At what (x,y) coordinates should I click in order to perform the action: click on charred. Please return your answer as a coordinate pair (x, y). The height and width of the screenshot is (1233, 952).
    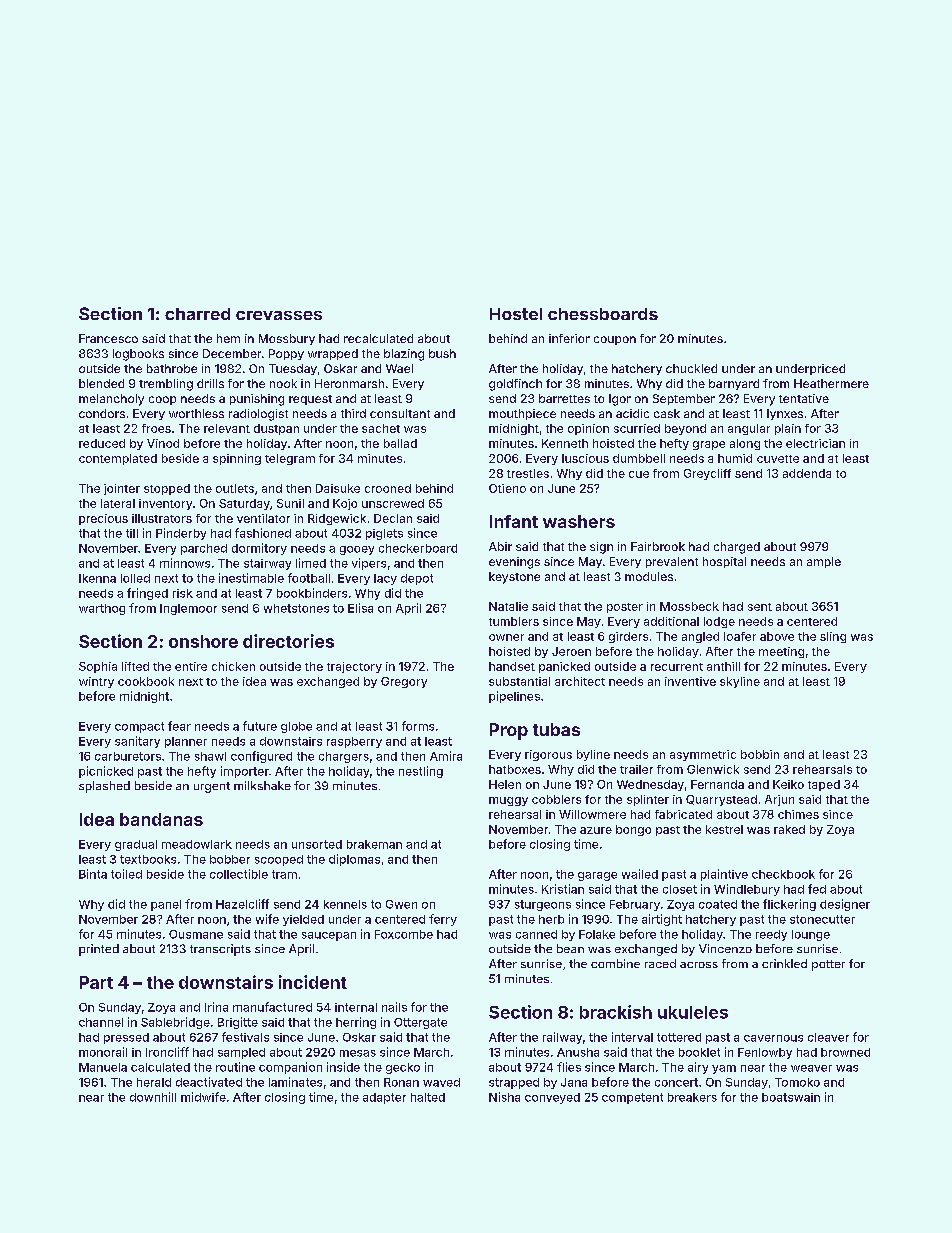
    Looking at the image, I should click on (197, 314).
